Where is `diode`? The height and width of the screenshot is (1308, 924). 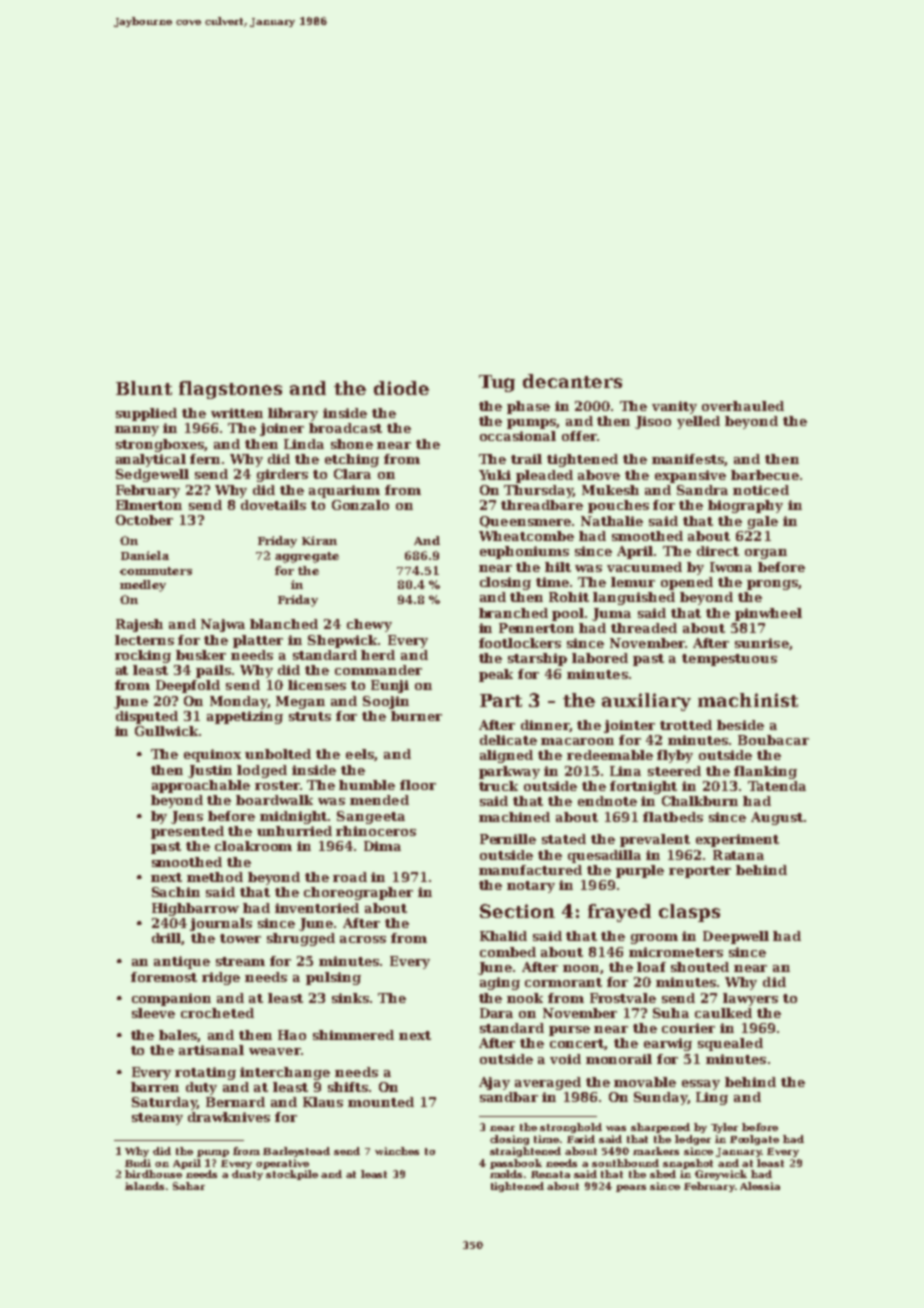
diode is located at coordinates (401, 388).
